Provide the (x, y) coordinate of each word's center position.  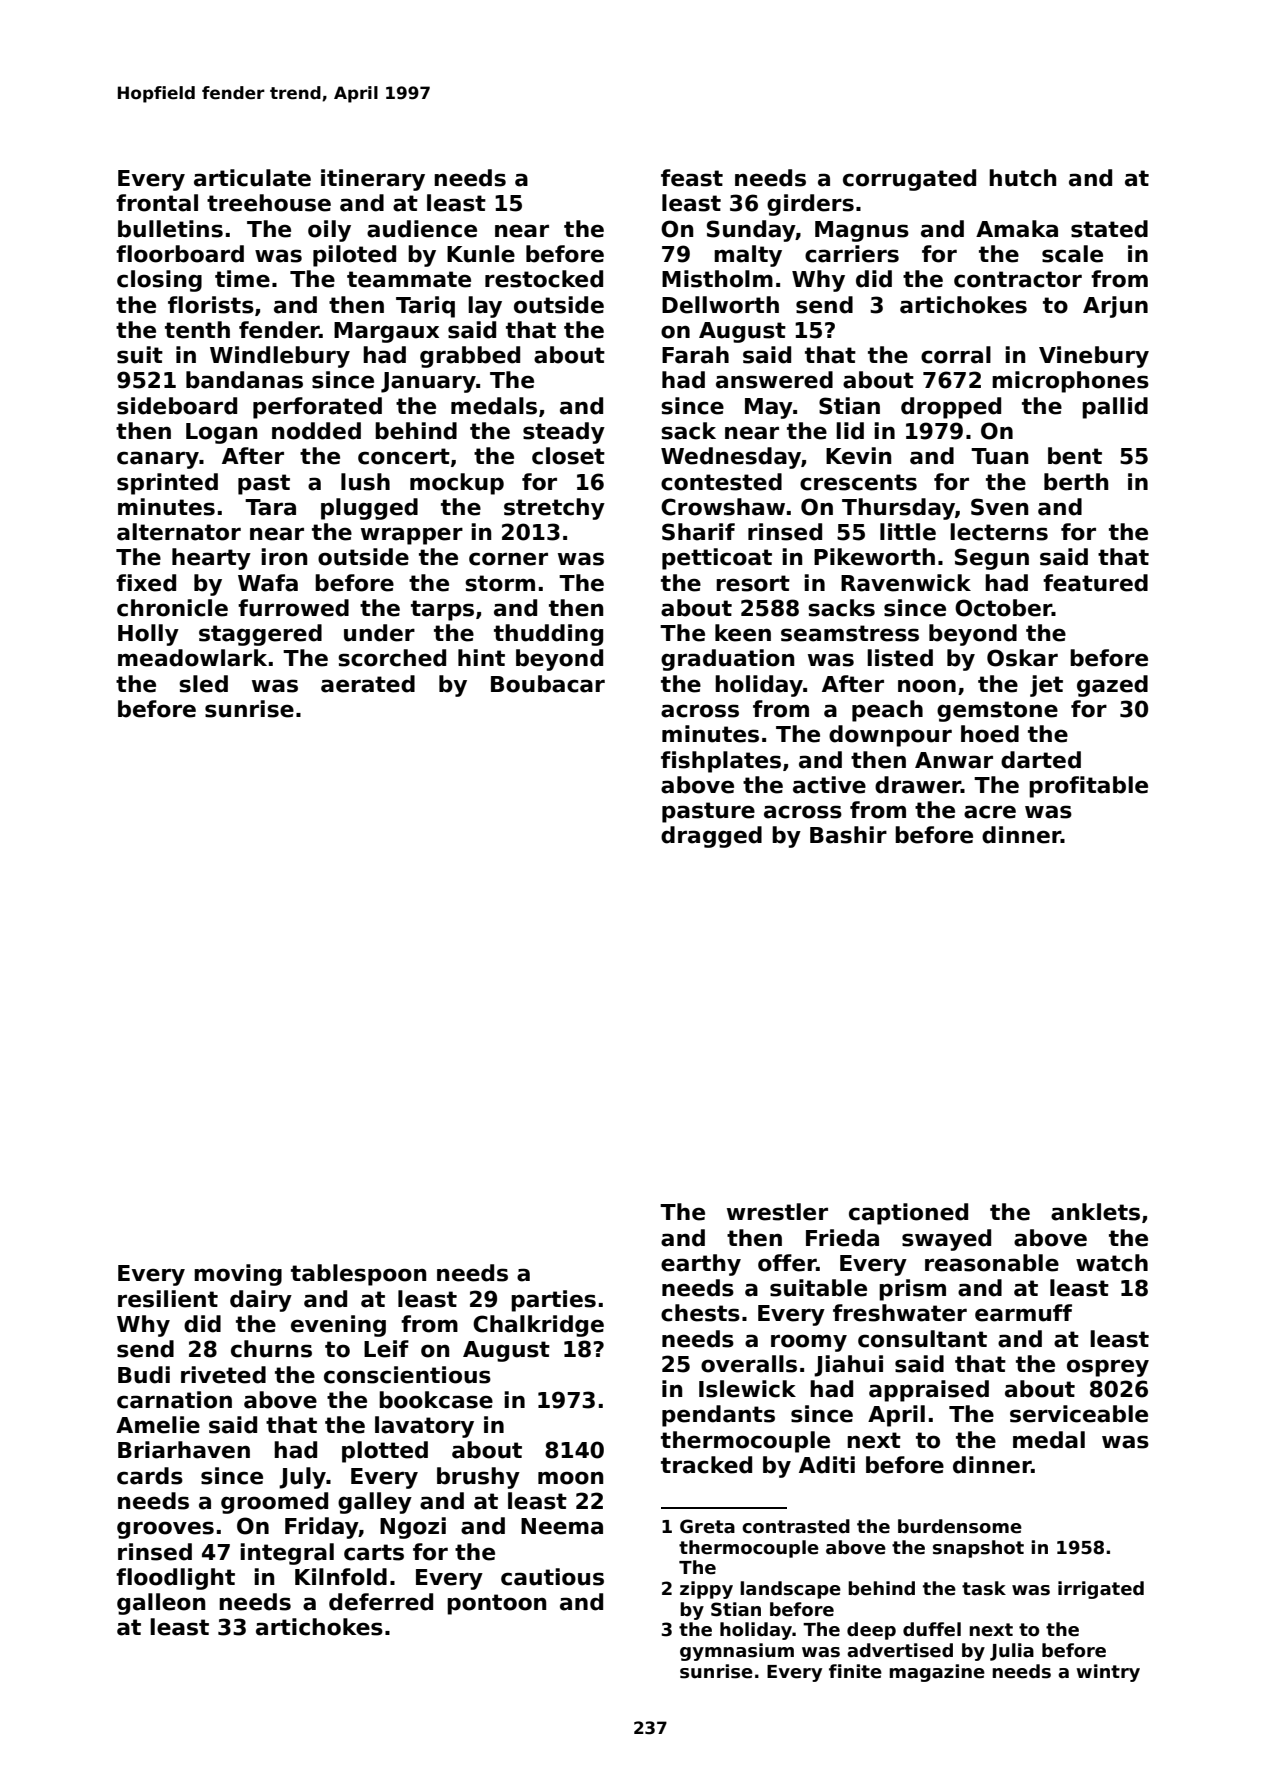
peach (887, 711)
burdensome (960, 1526)
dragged (711, 837)
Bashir (848, 835)
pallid (1115, 408)
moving (238, 1275)
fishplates (721, 762)
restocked (544, 279)
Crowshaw (723, 507)
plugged (369, 509)
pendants (718, 1416)
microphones (1070, 382)
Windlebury (280, 357)
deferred (381, 1602)
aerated (368, 684)
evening (338, 1326)
